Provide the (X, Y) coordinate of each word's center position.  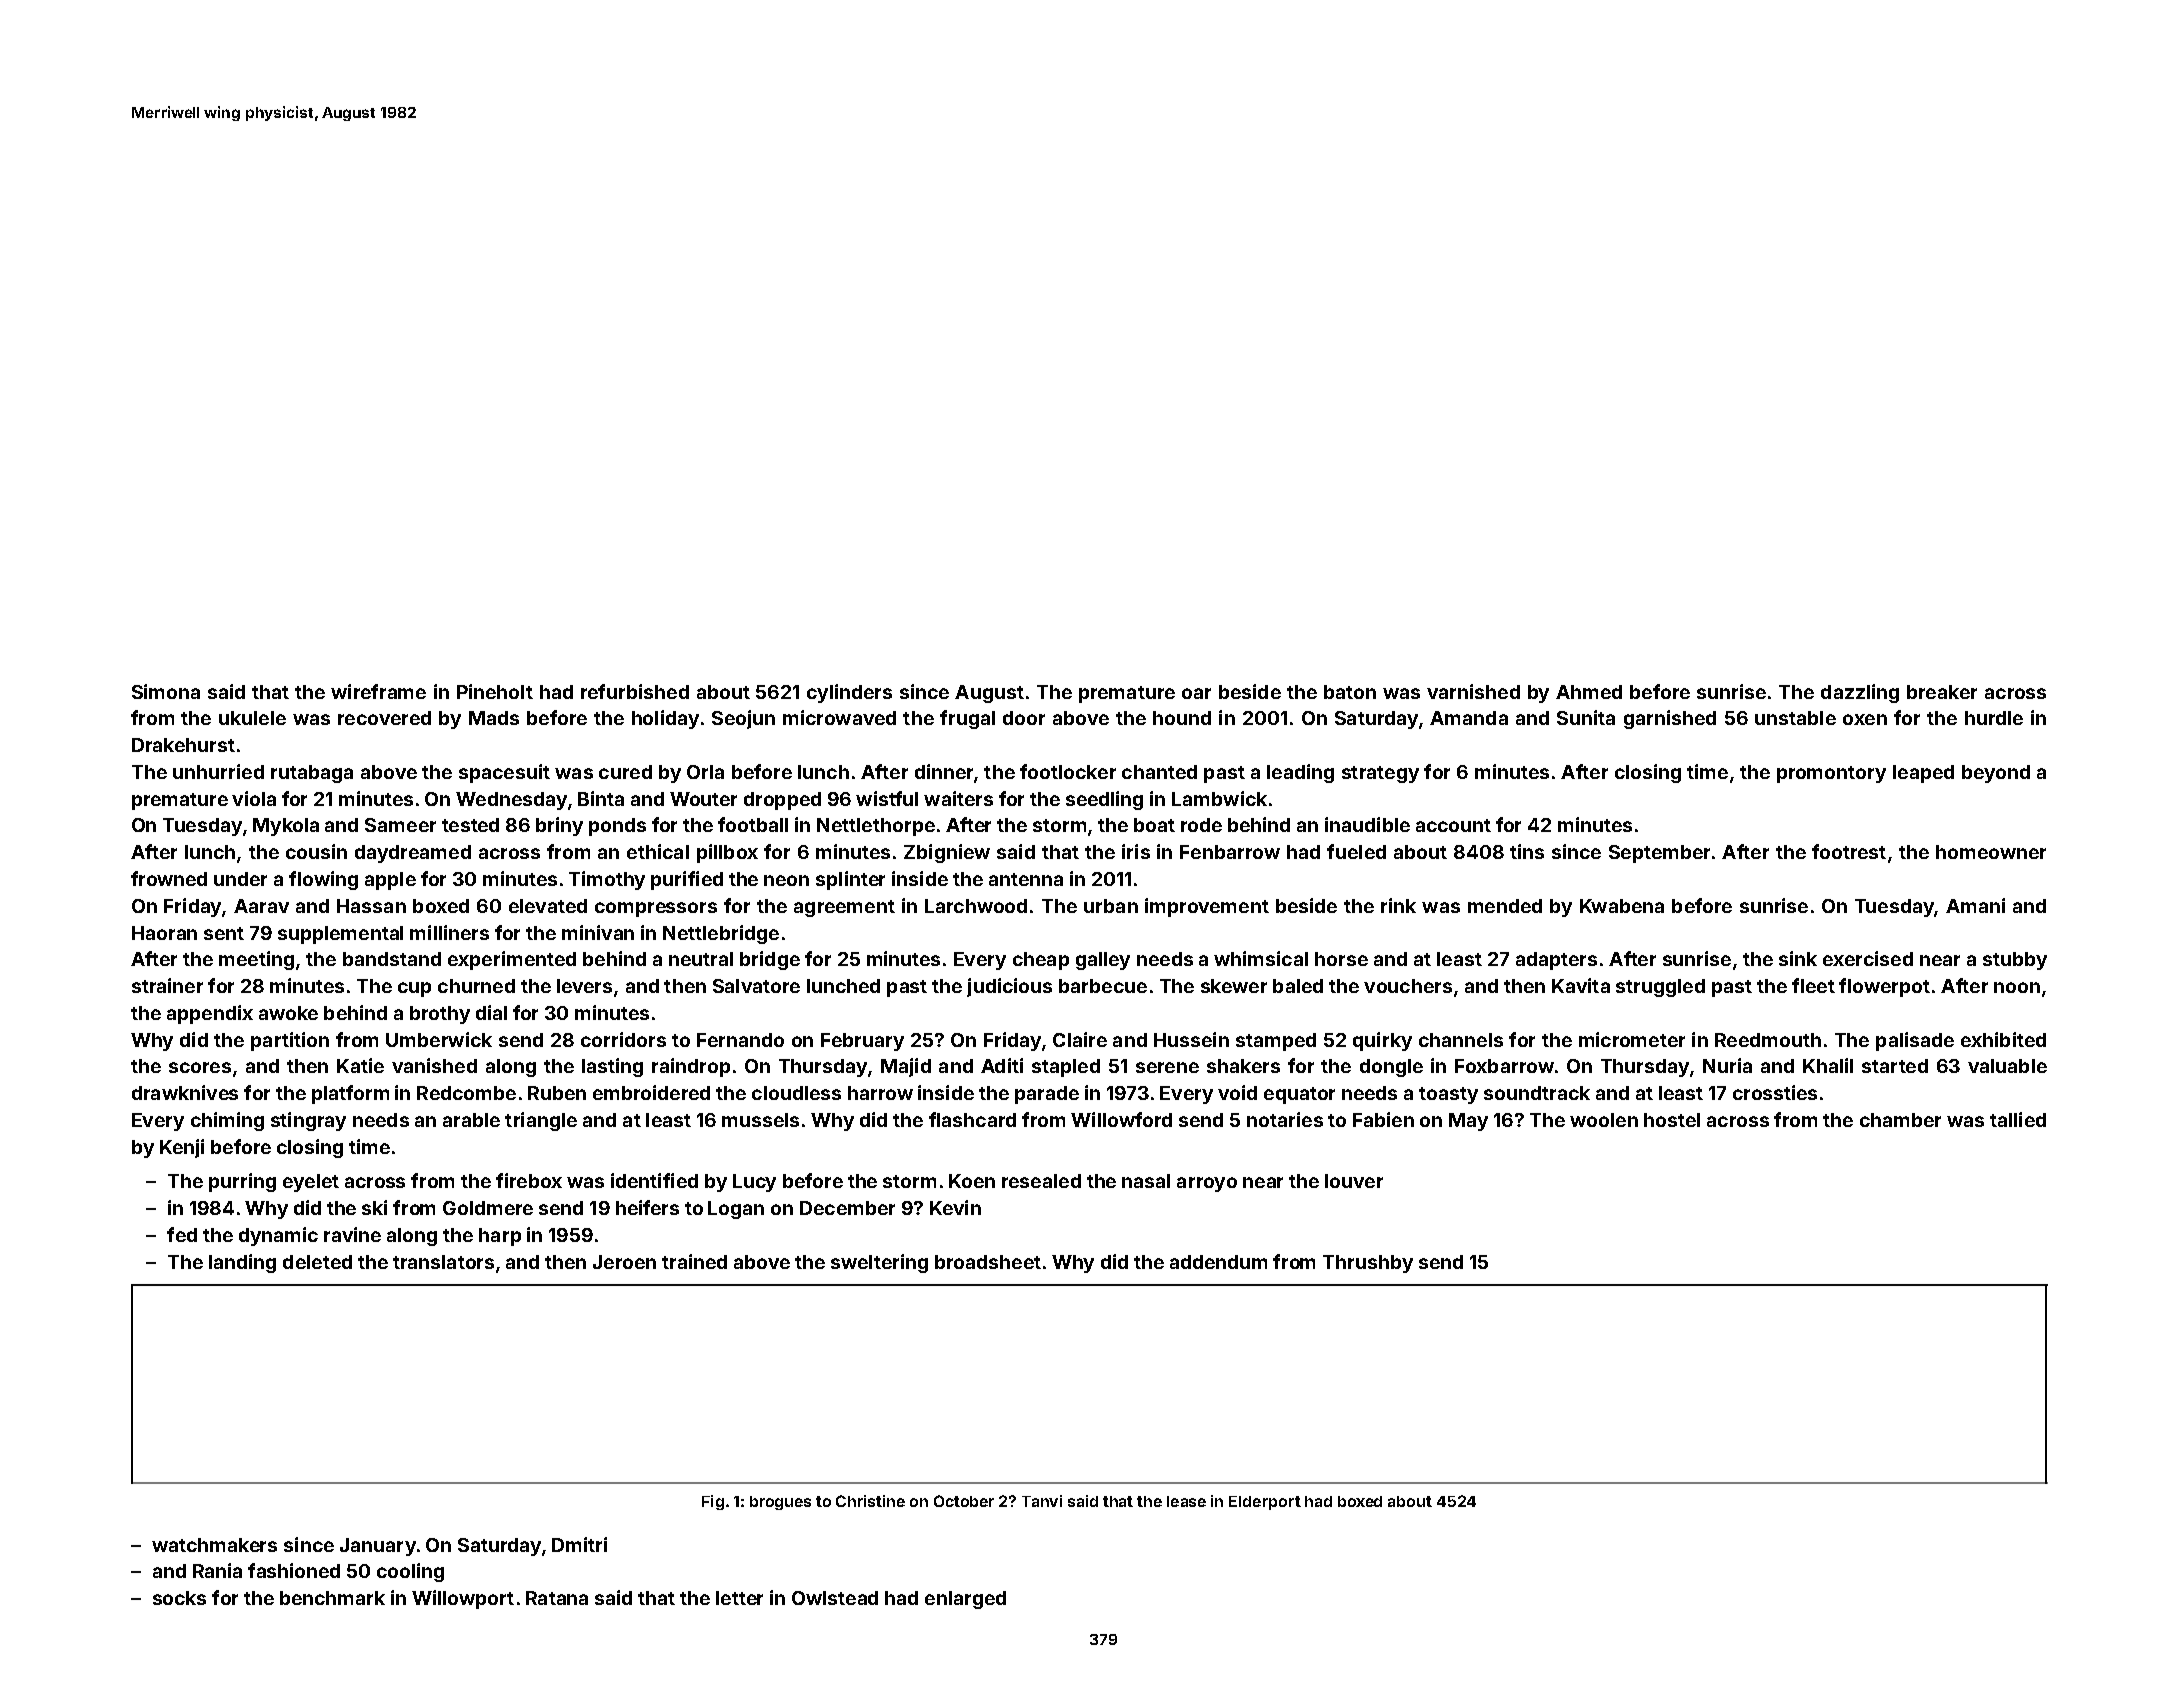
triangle (541, 1121)
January (378, 1547)
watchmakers (214, 1545)
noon (2017, 987)
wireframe (378, 691)
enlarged (965, 1600)
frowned (169, 878)
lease (1186, 1501)
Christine (870, 1501)
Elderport (1265, 1503)
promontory (1831, 774)
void (1237, 1092)
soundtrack (1537, 1093)
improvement (1207, 907)
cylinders (849, 693)
